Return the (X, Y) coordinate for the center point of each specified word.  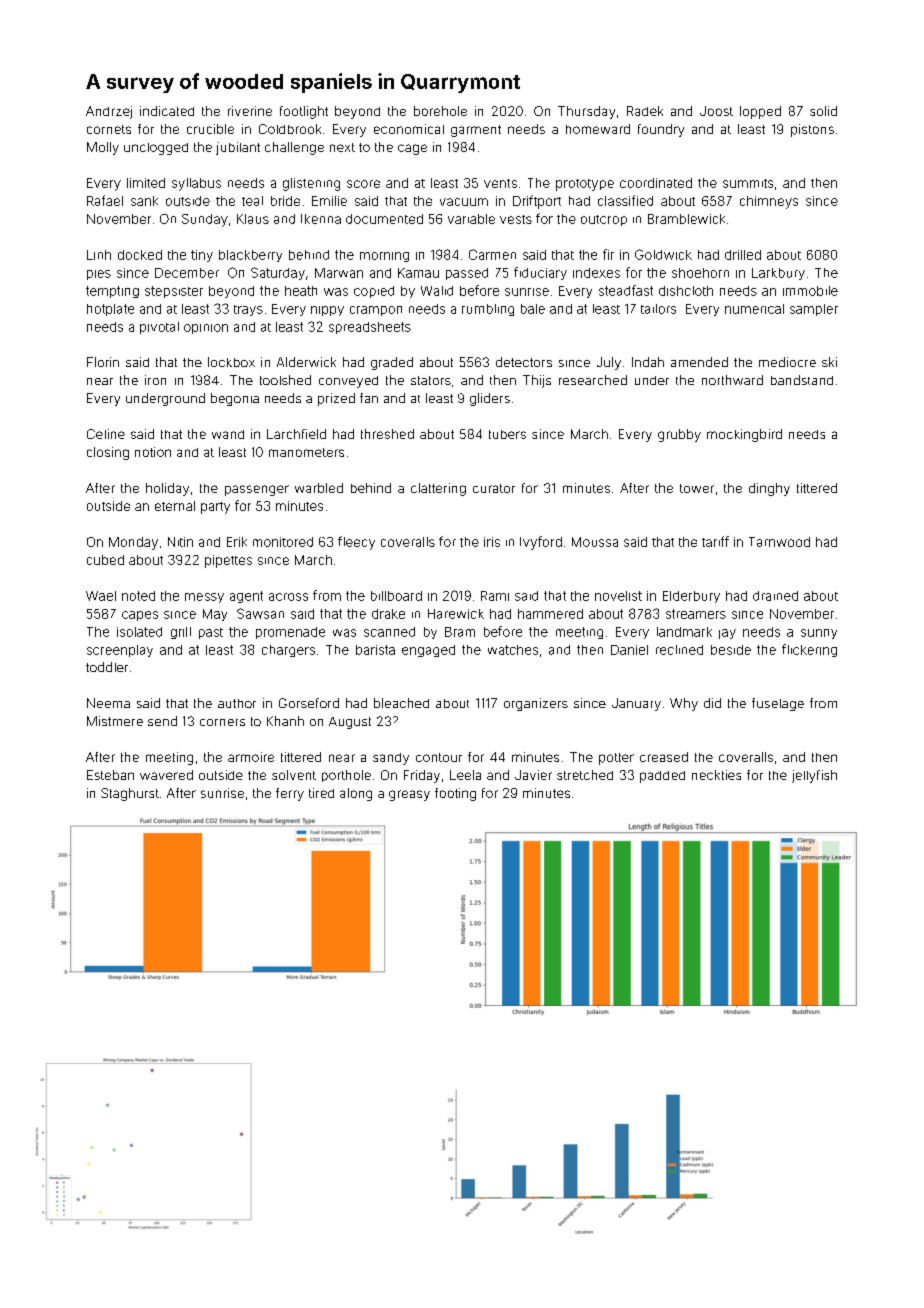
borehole (440, 111)
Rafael (105, 200)
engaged (428, 651)
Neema (108, 703)
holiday (167, 489)
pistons (812, 130)
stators (431, 380)
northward (732, 380)
